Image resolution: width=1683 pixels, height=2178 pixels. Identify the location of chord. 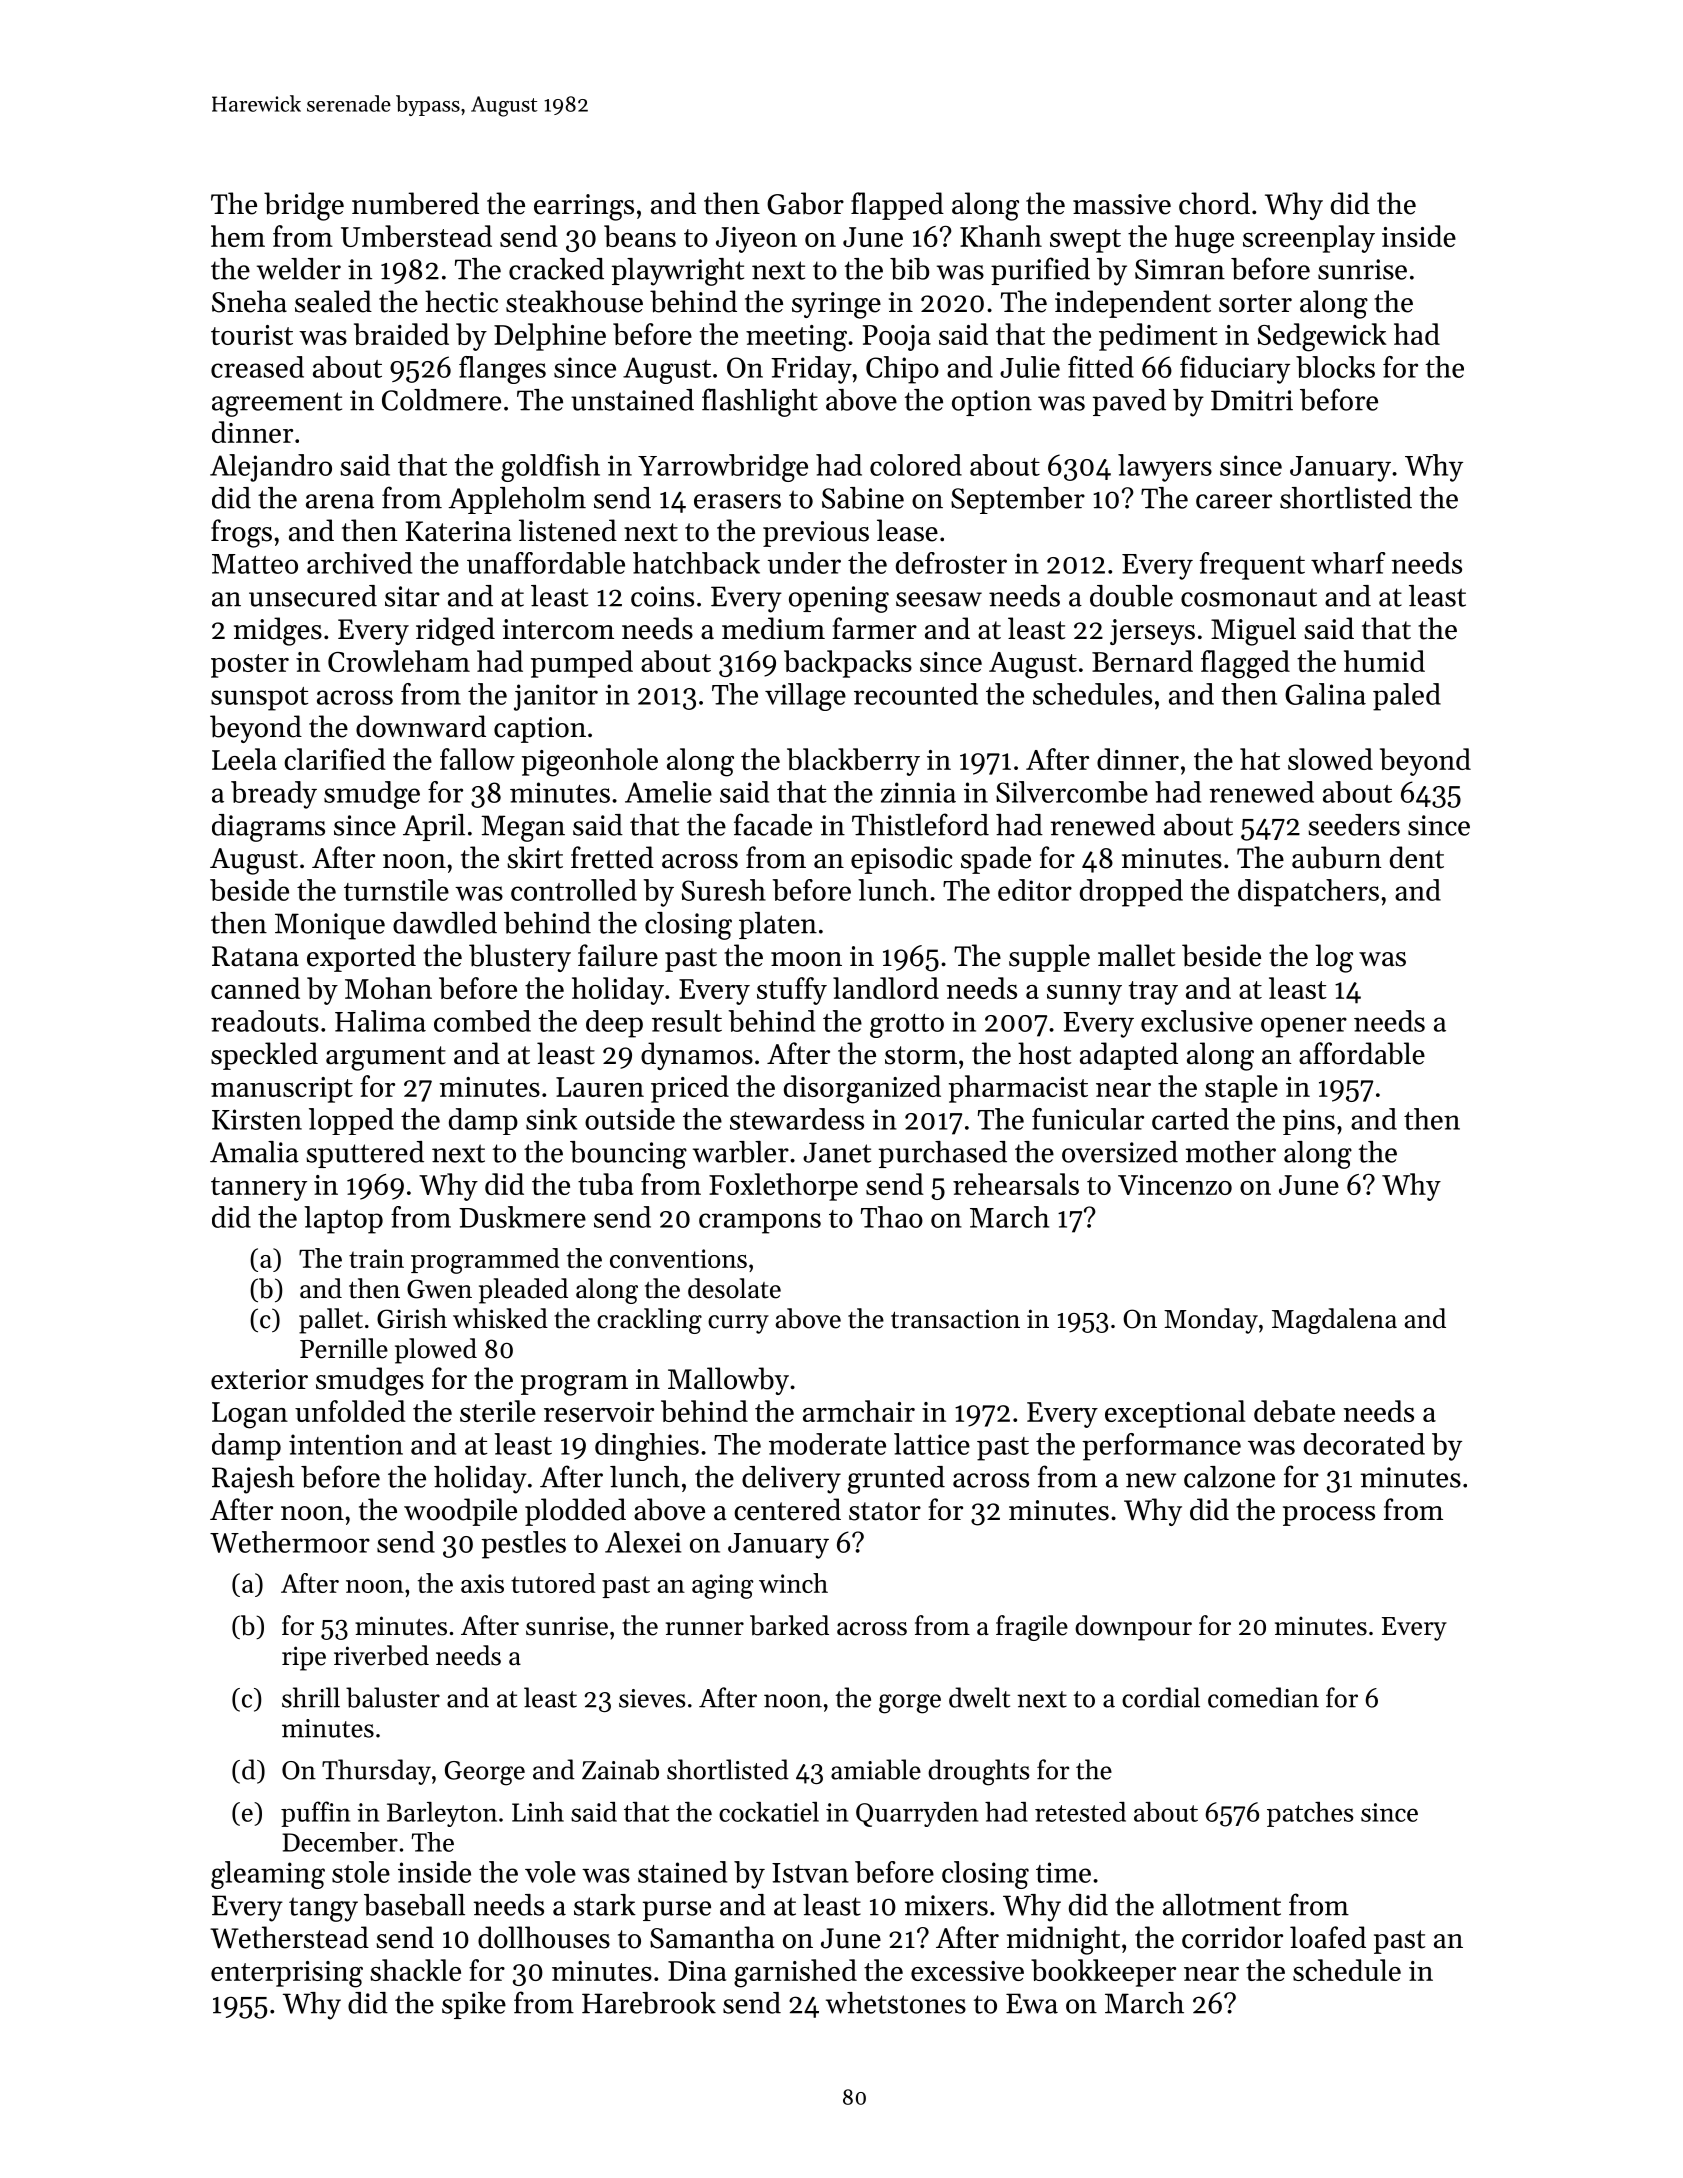
(1214, 203).
